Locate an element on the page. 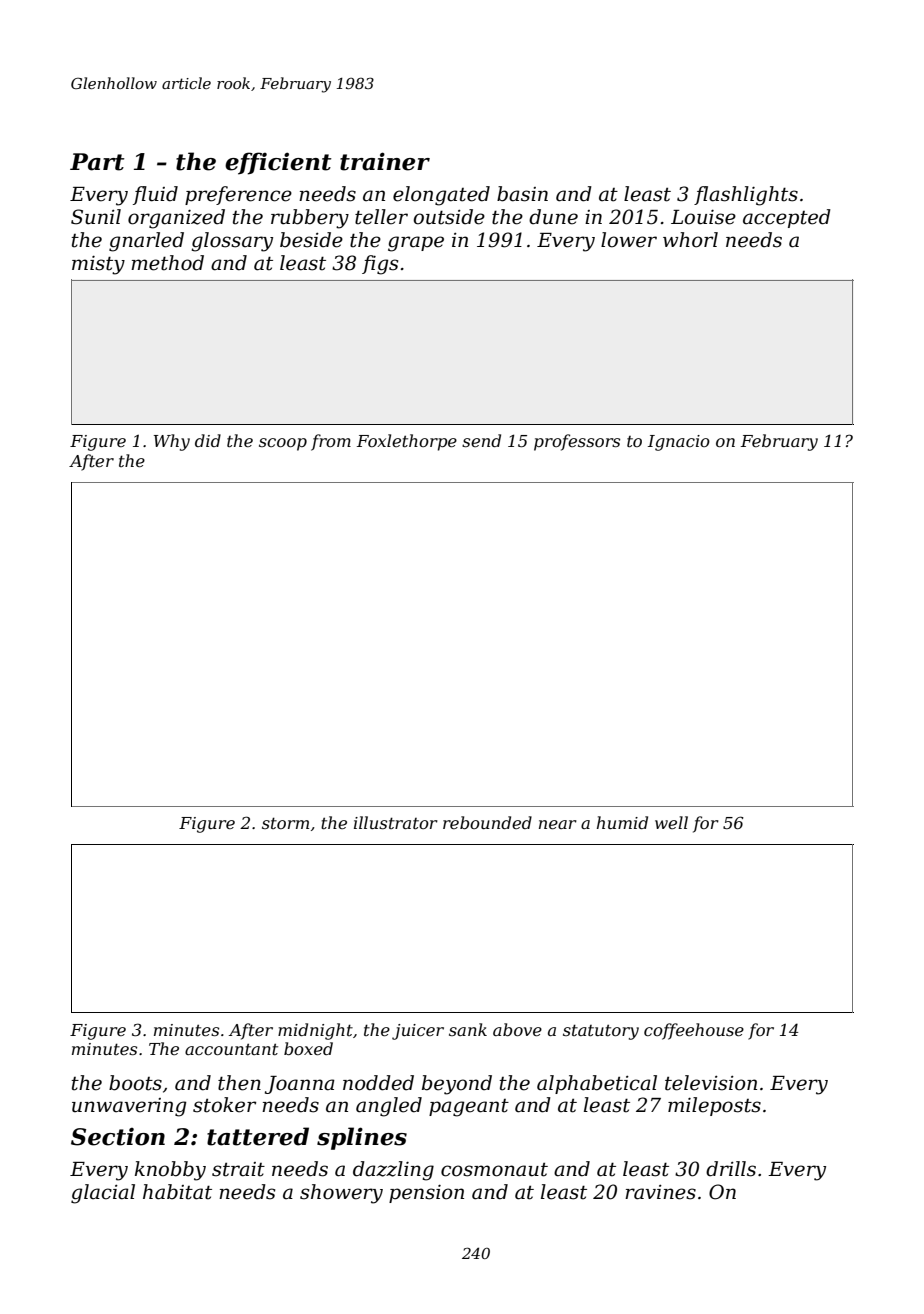  Ignacio is located at coordinates (679, 443).
